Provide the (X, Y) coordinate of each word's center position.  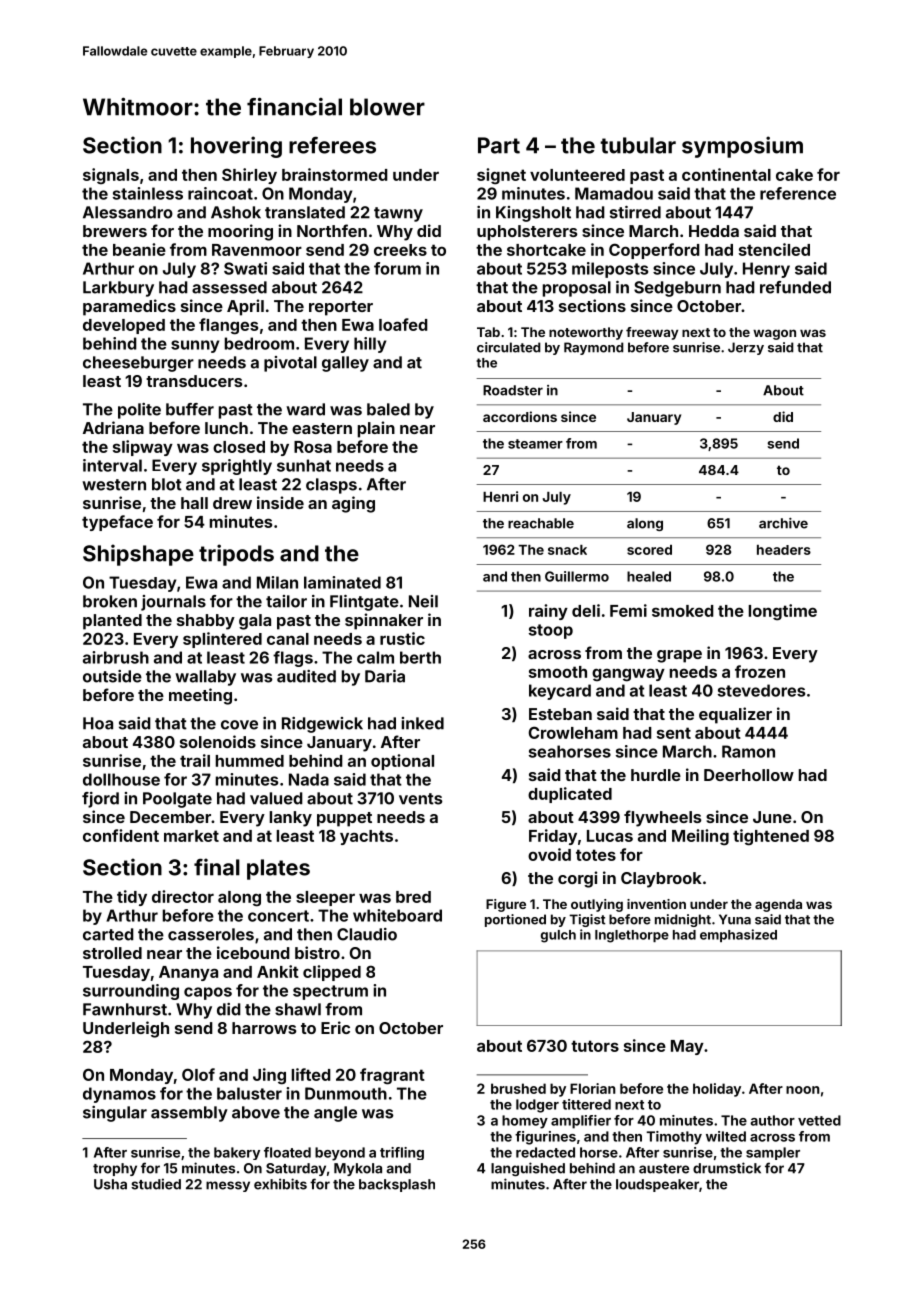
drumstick (727, 1168)
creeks (400, 250)
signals (111, 176)
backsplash (397, 1185)
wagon (774, 334)
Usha (110, 1184)
